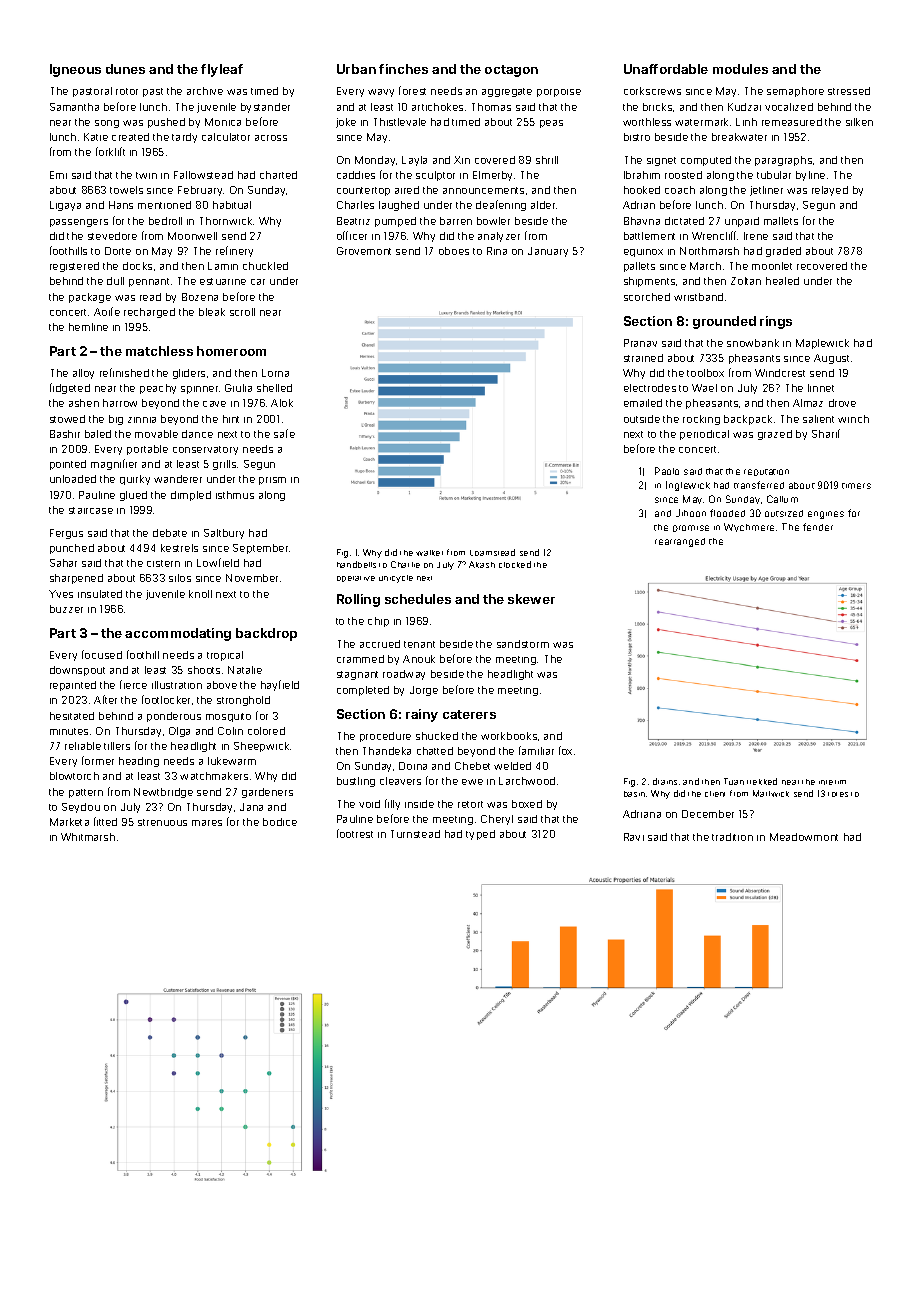 Image resolution: width=924 pixels, height=1308 pixels. Describe the element at coordinates (275, 373) in the page. I see `Lorna` at that location.
